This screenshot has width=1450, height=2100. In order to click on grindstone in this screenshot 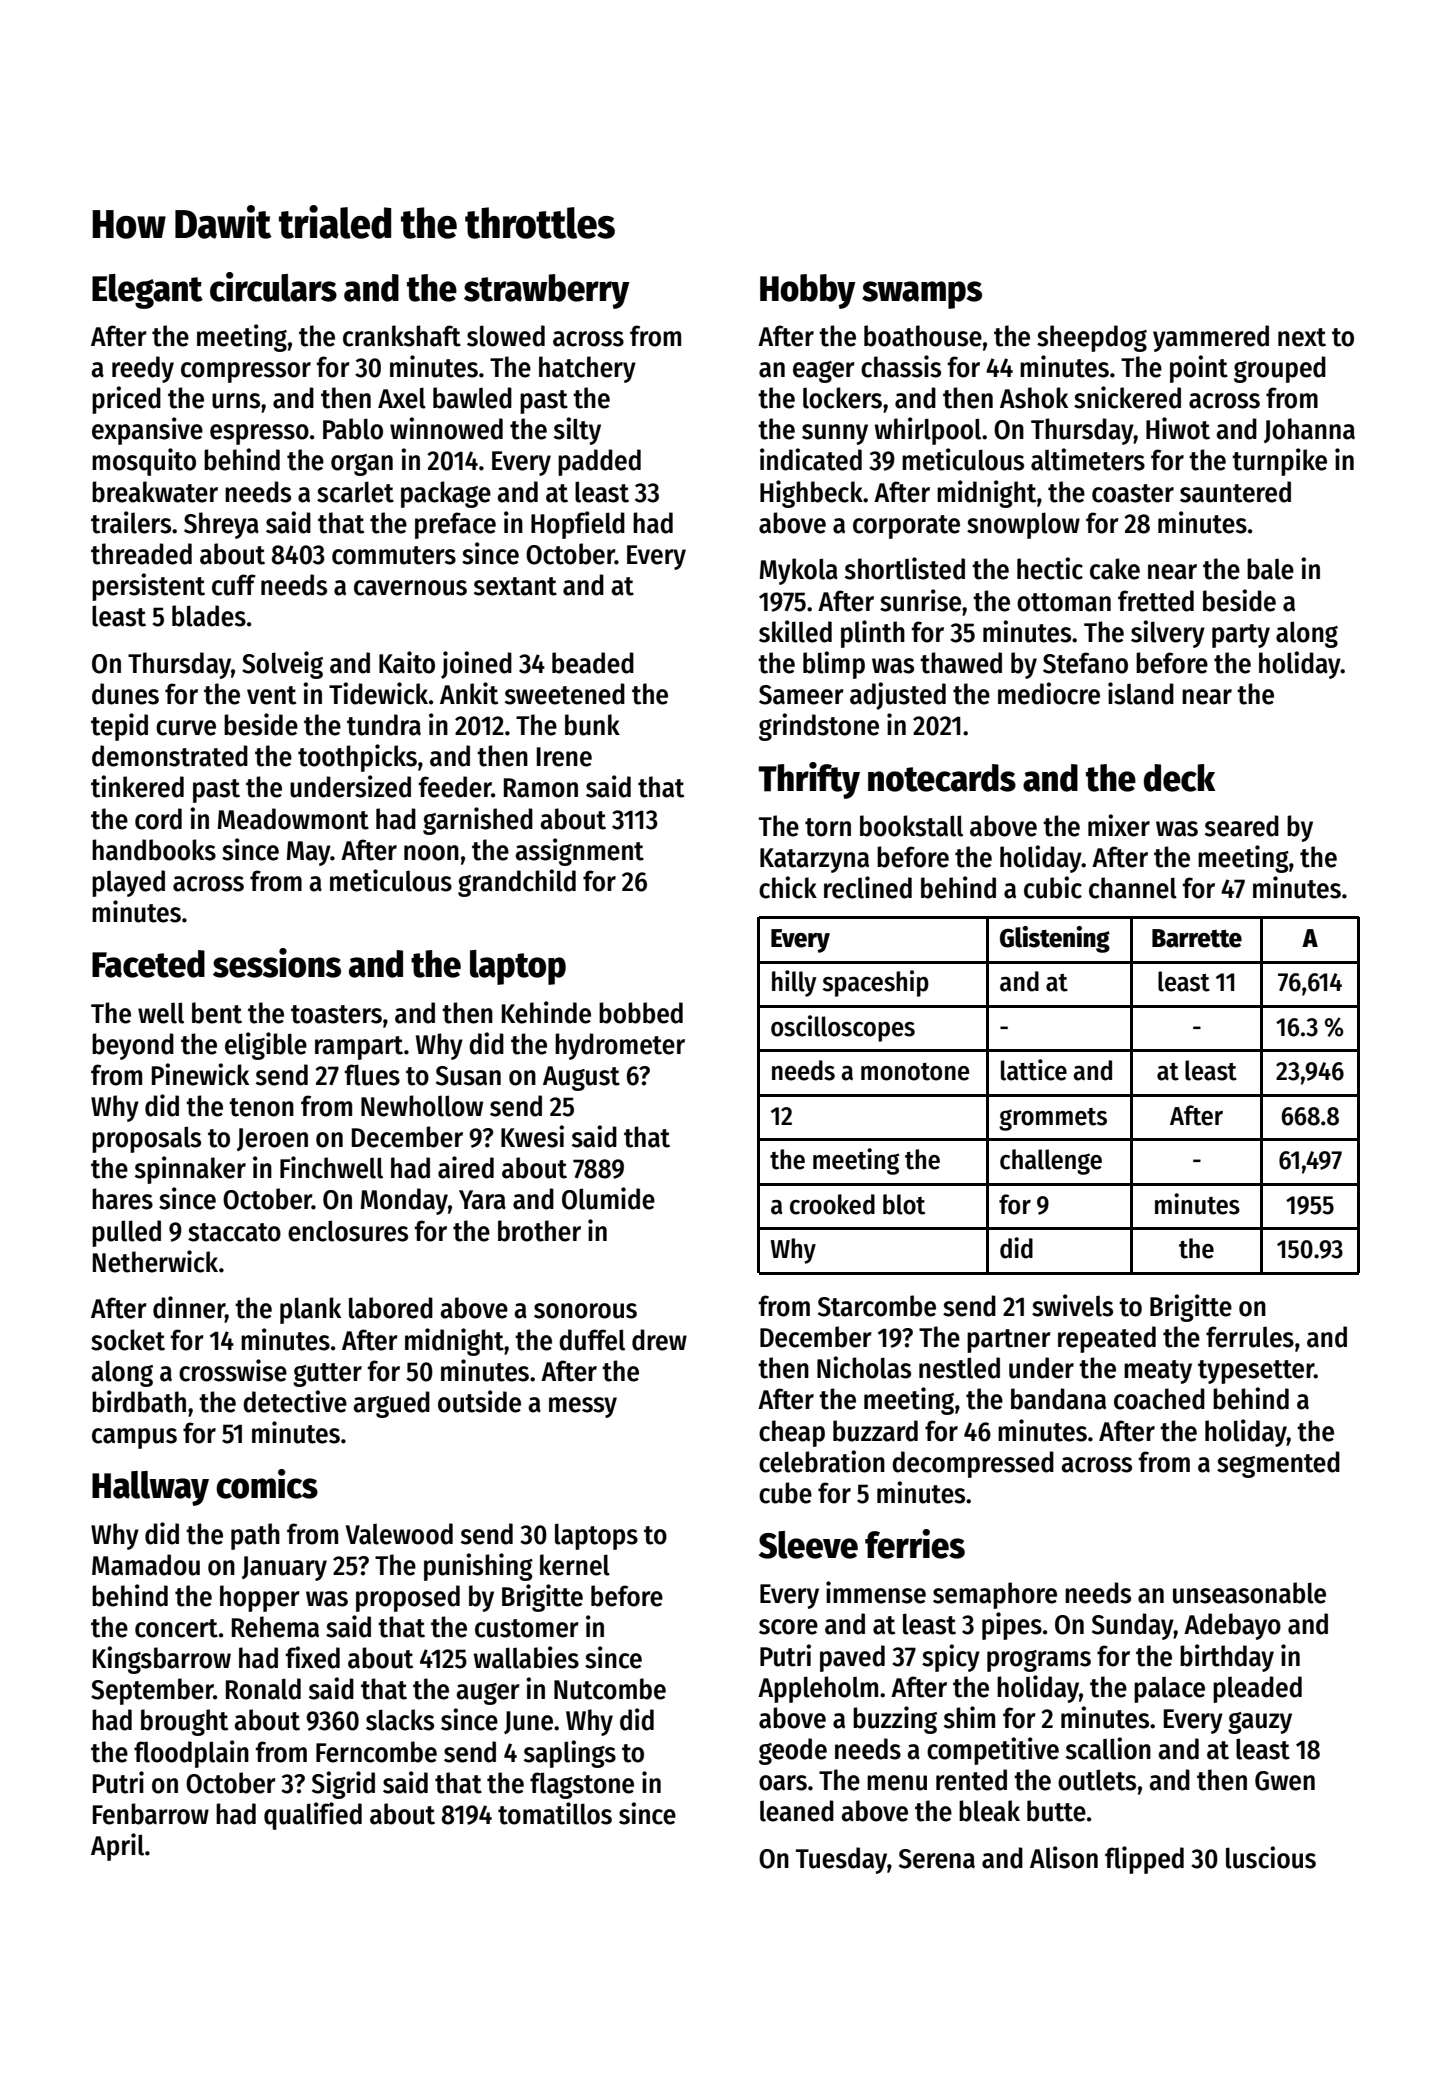, I will do `click(819, 727)`.
